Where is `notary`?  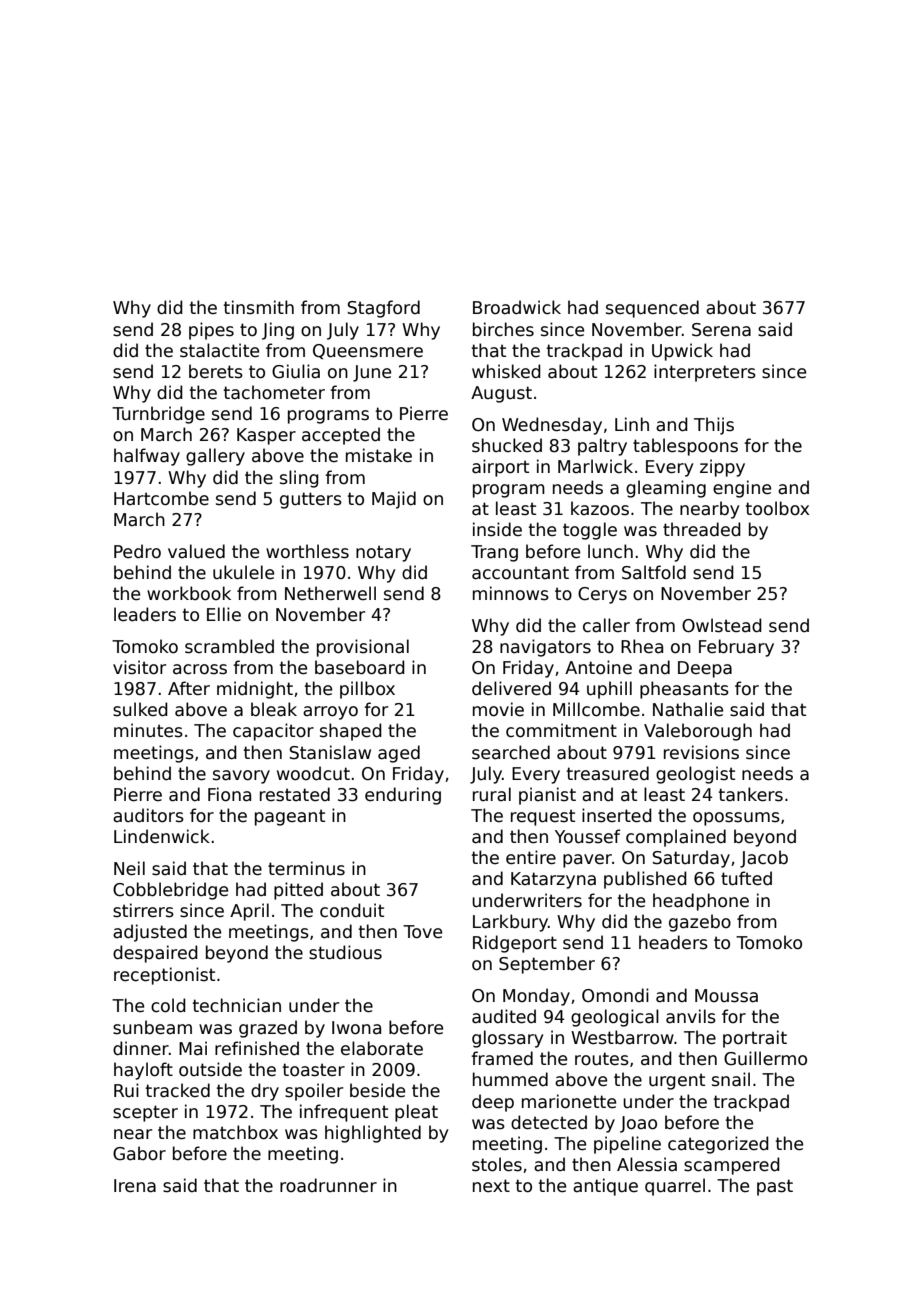 notary is located at coordinates (383, 553).
